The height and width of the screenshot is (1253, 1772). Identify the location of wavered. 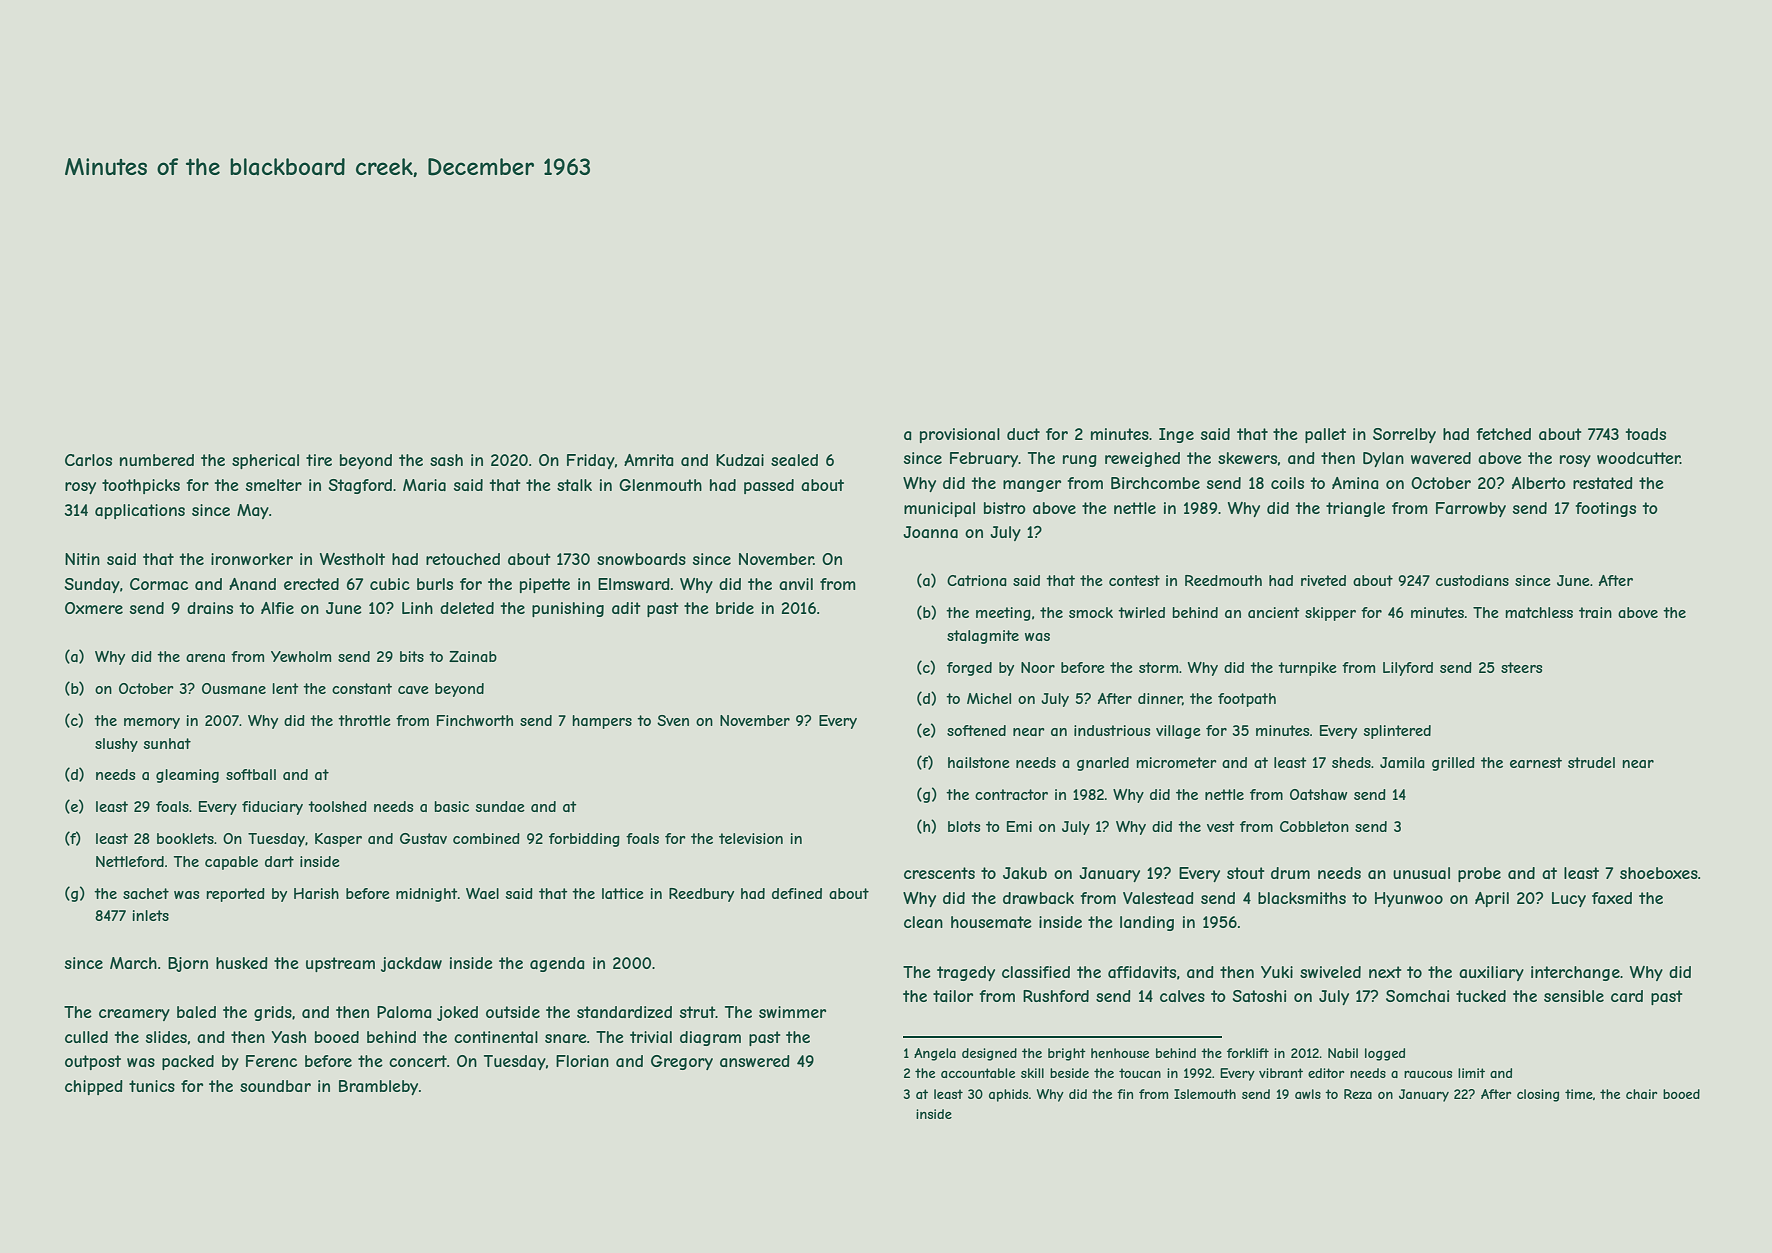
(1441, 458).
